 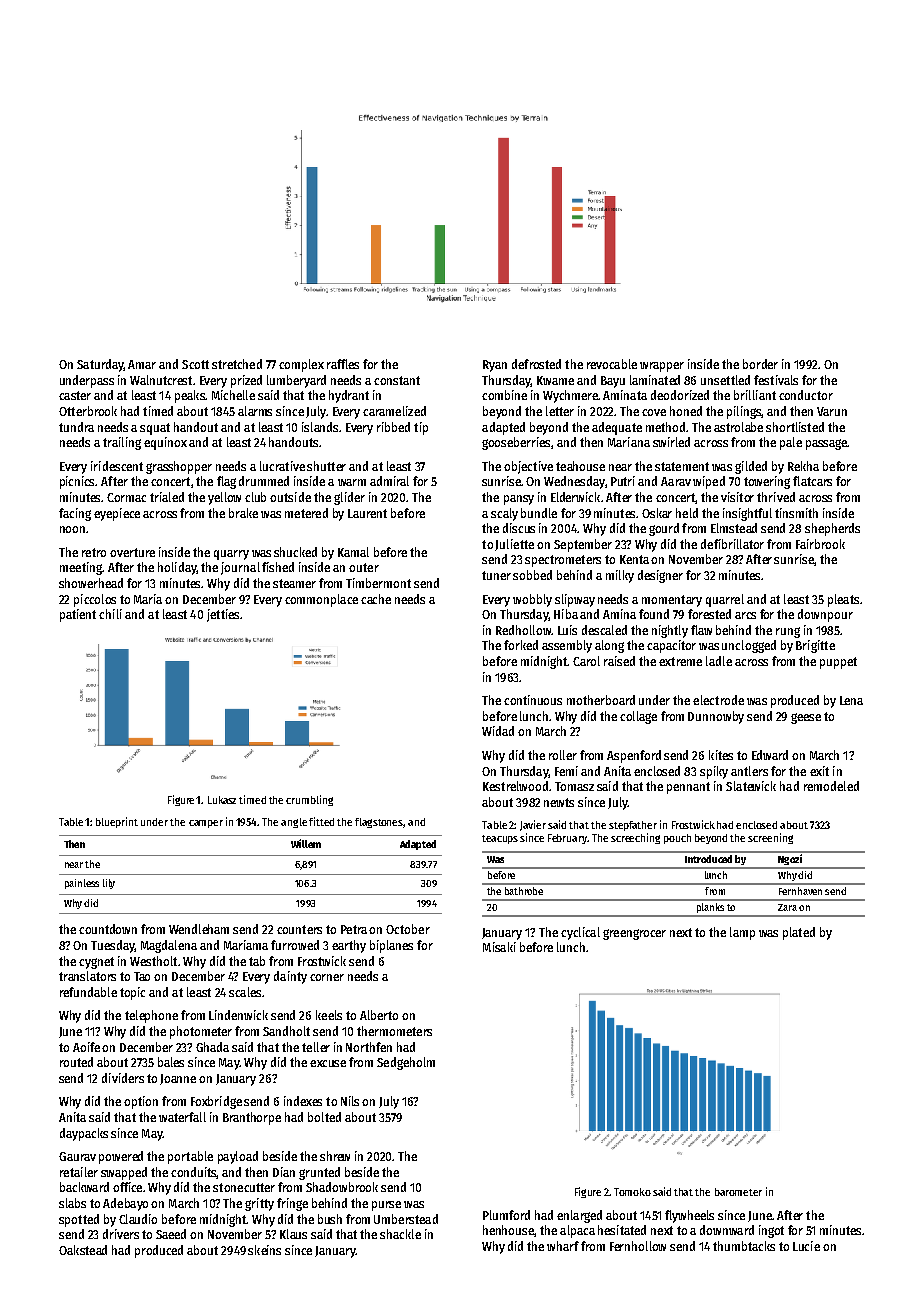 I want to click on peaks, so click(x=190, y=396).
